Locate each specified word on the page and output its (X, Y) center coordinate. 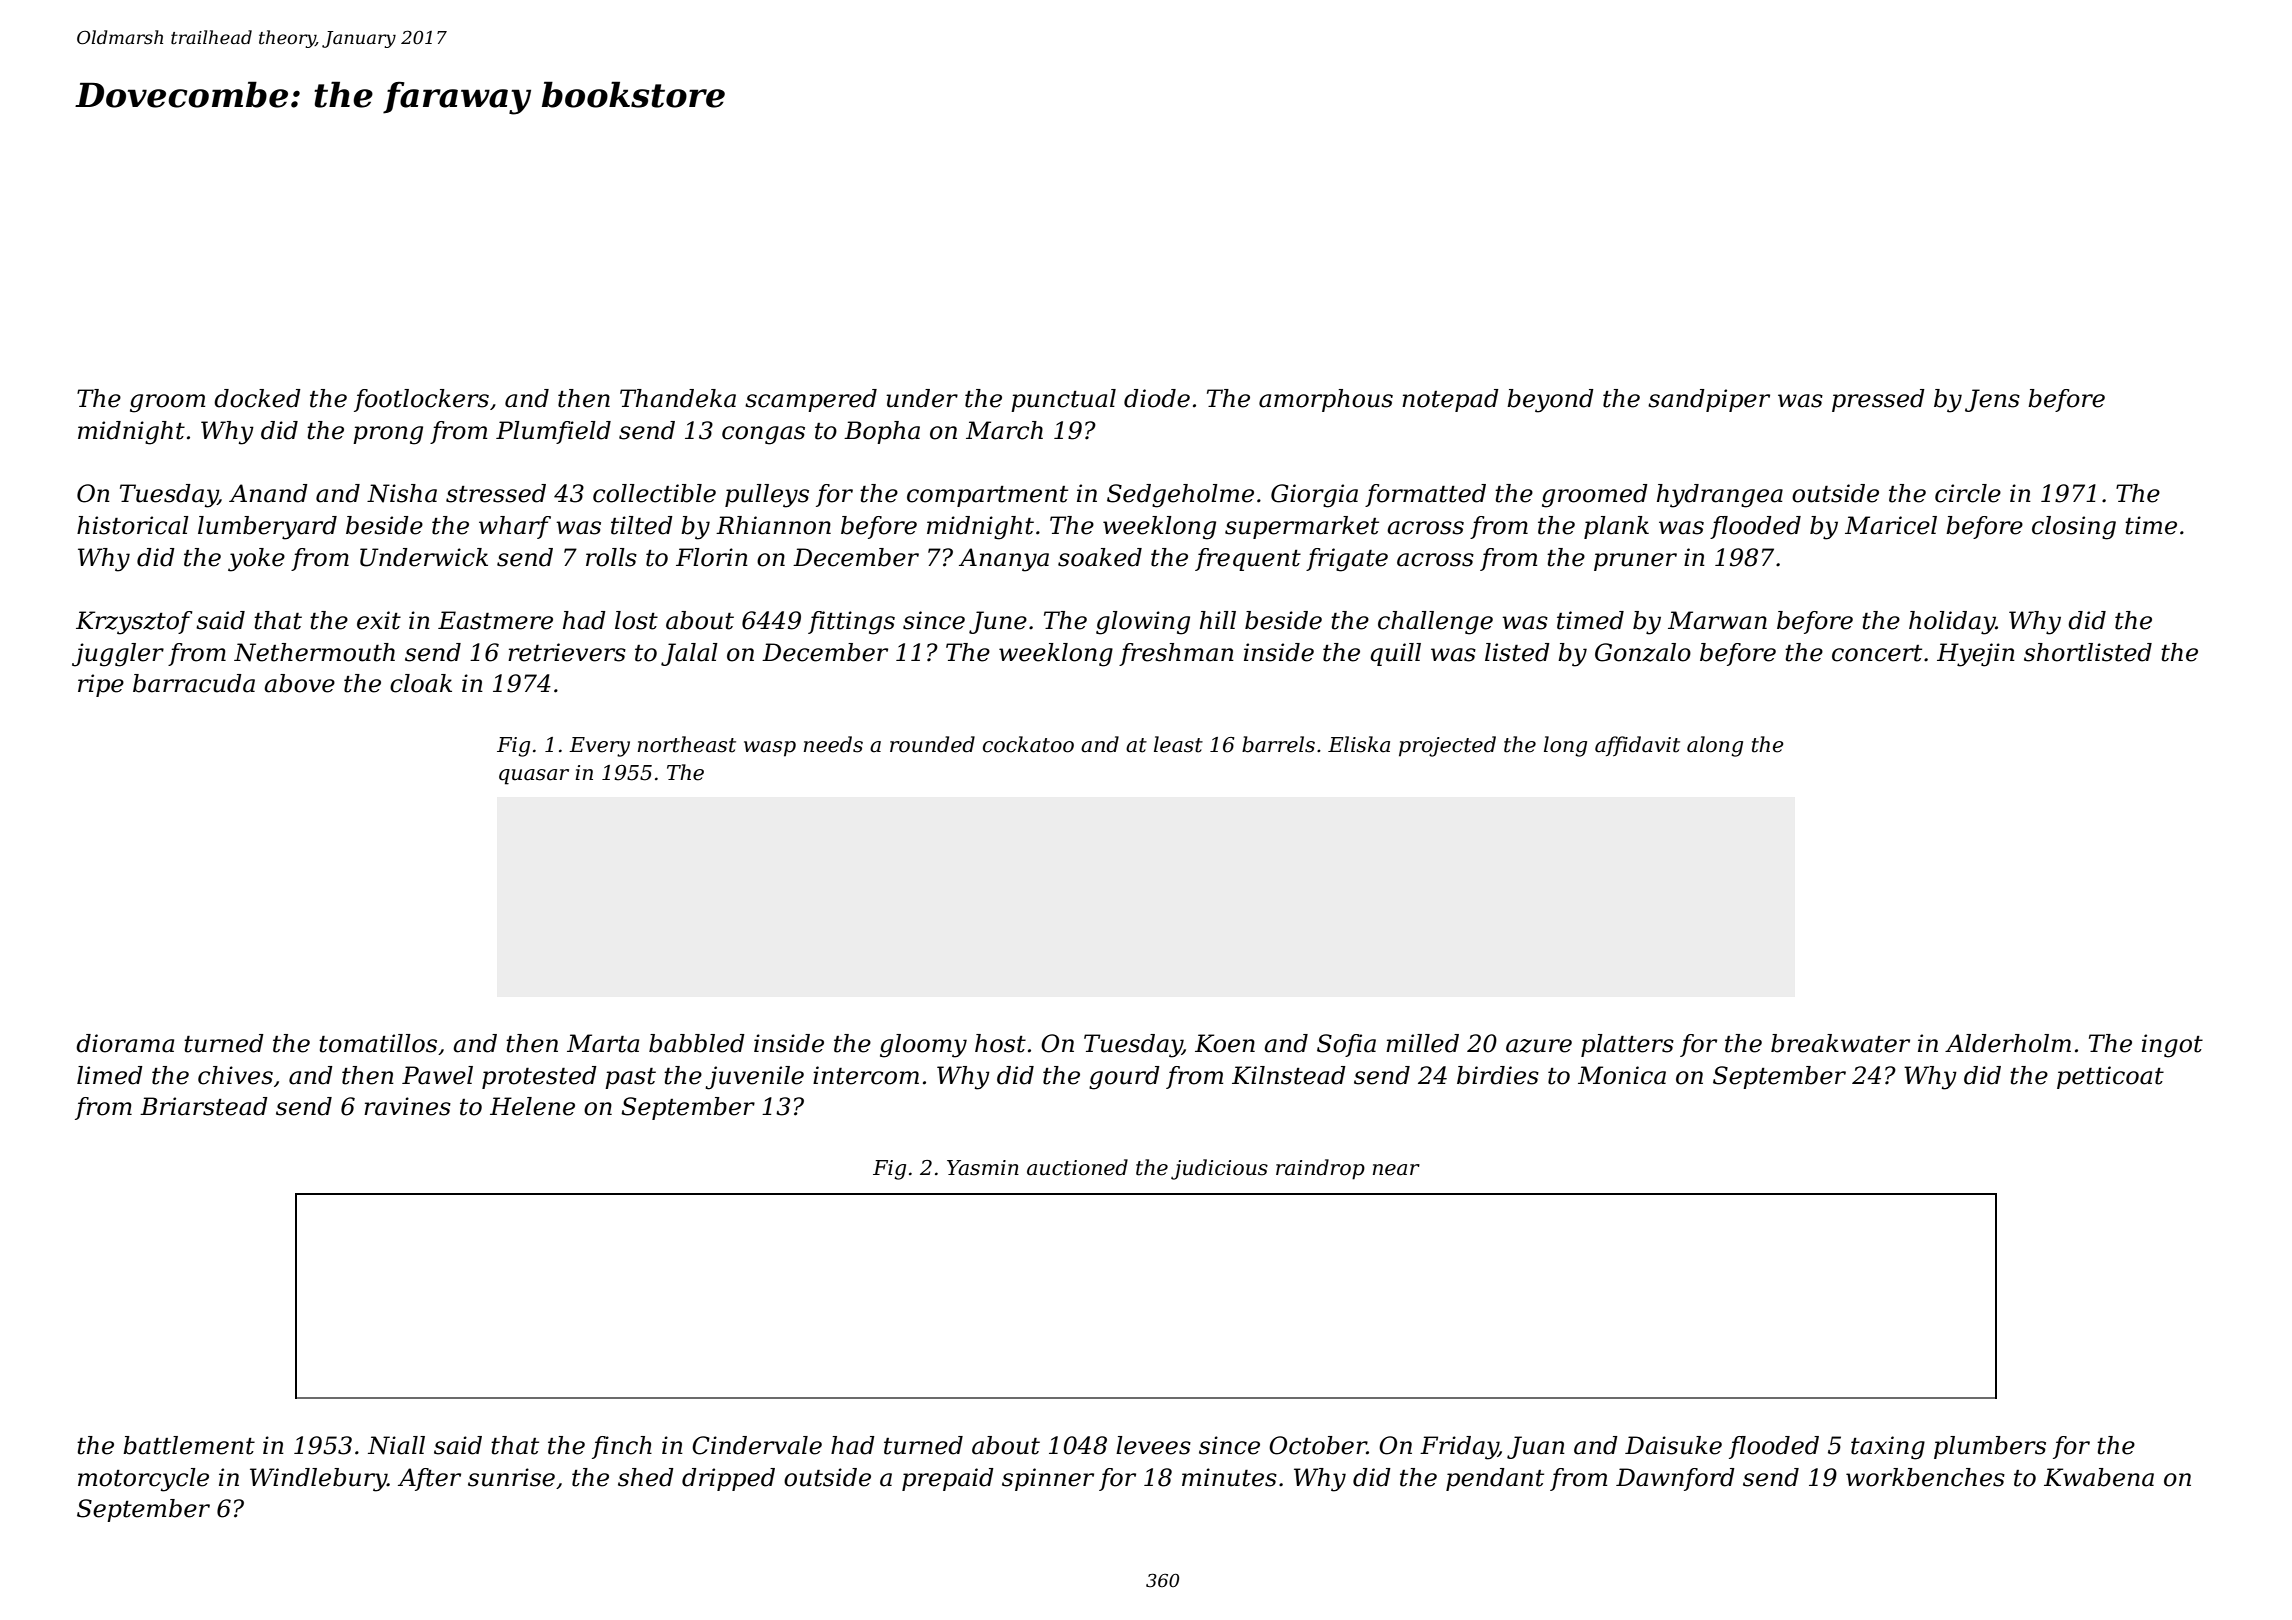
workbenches (1925, 1477)
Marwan (1717, 620)
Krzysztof (134, 623)
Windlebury (318, 1480)
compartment (987, 496)
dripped (728, 1479)
